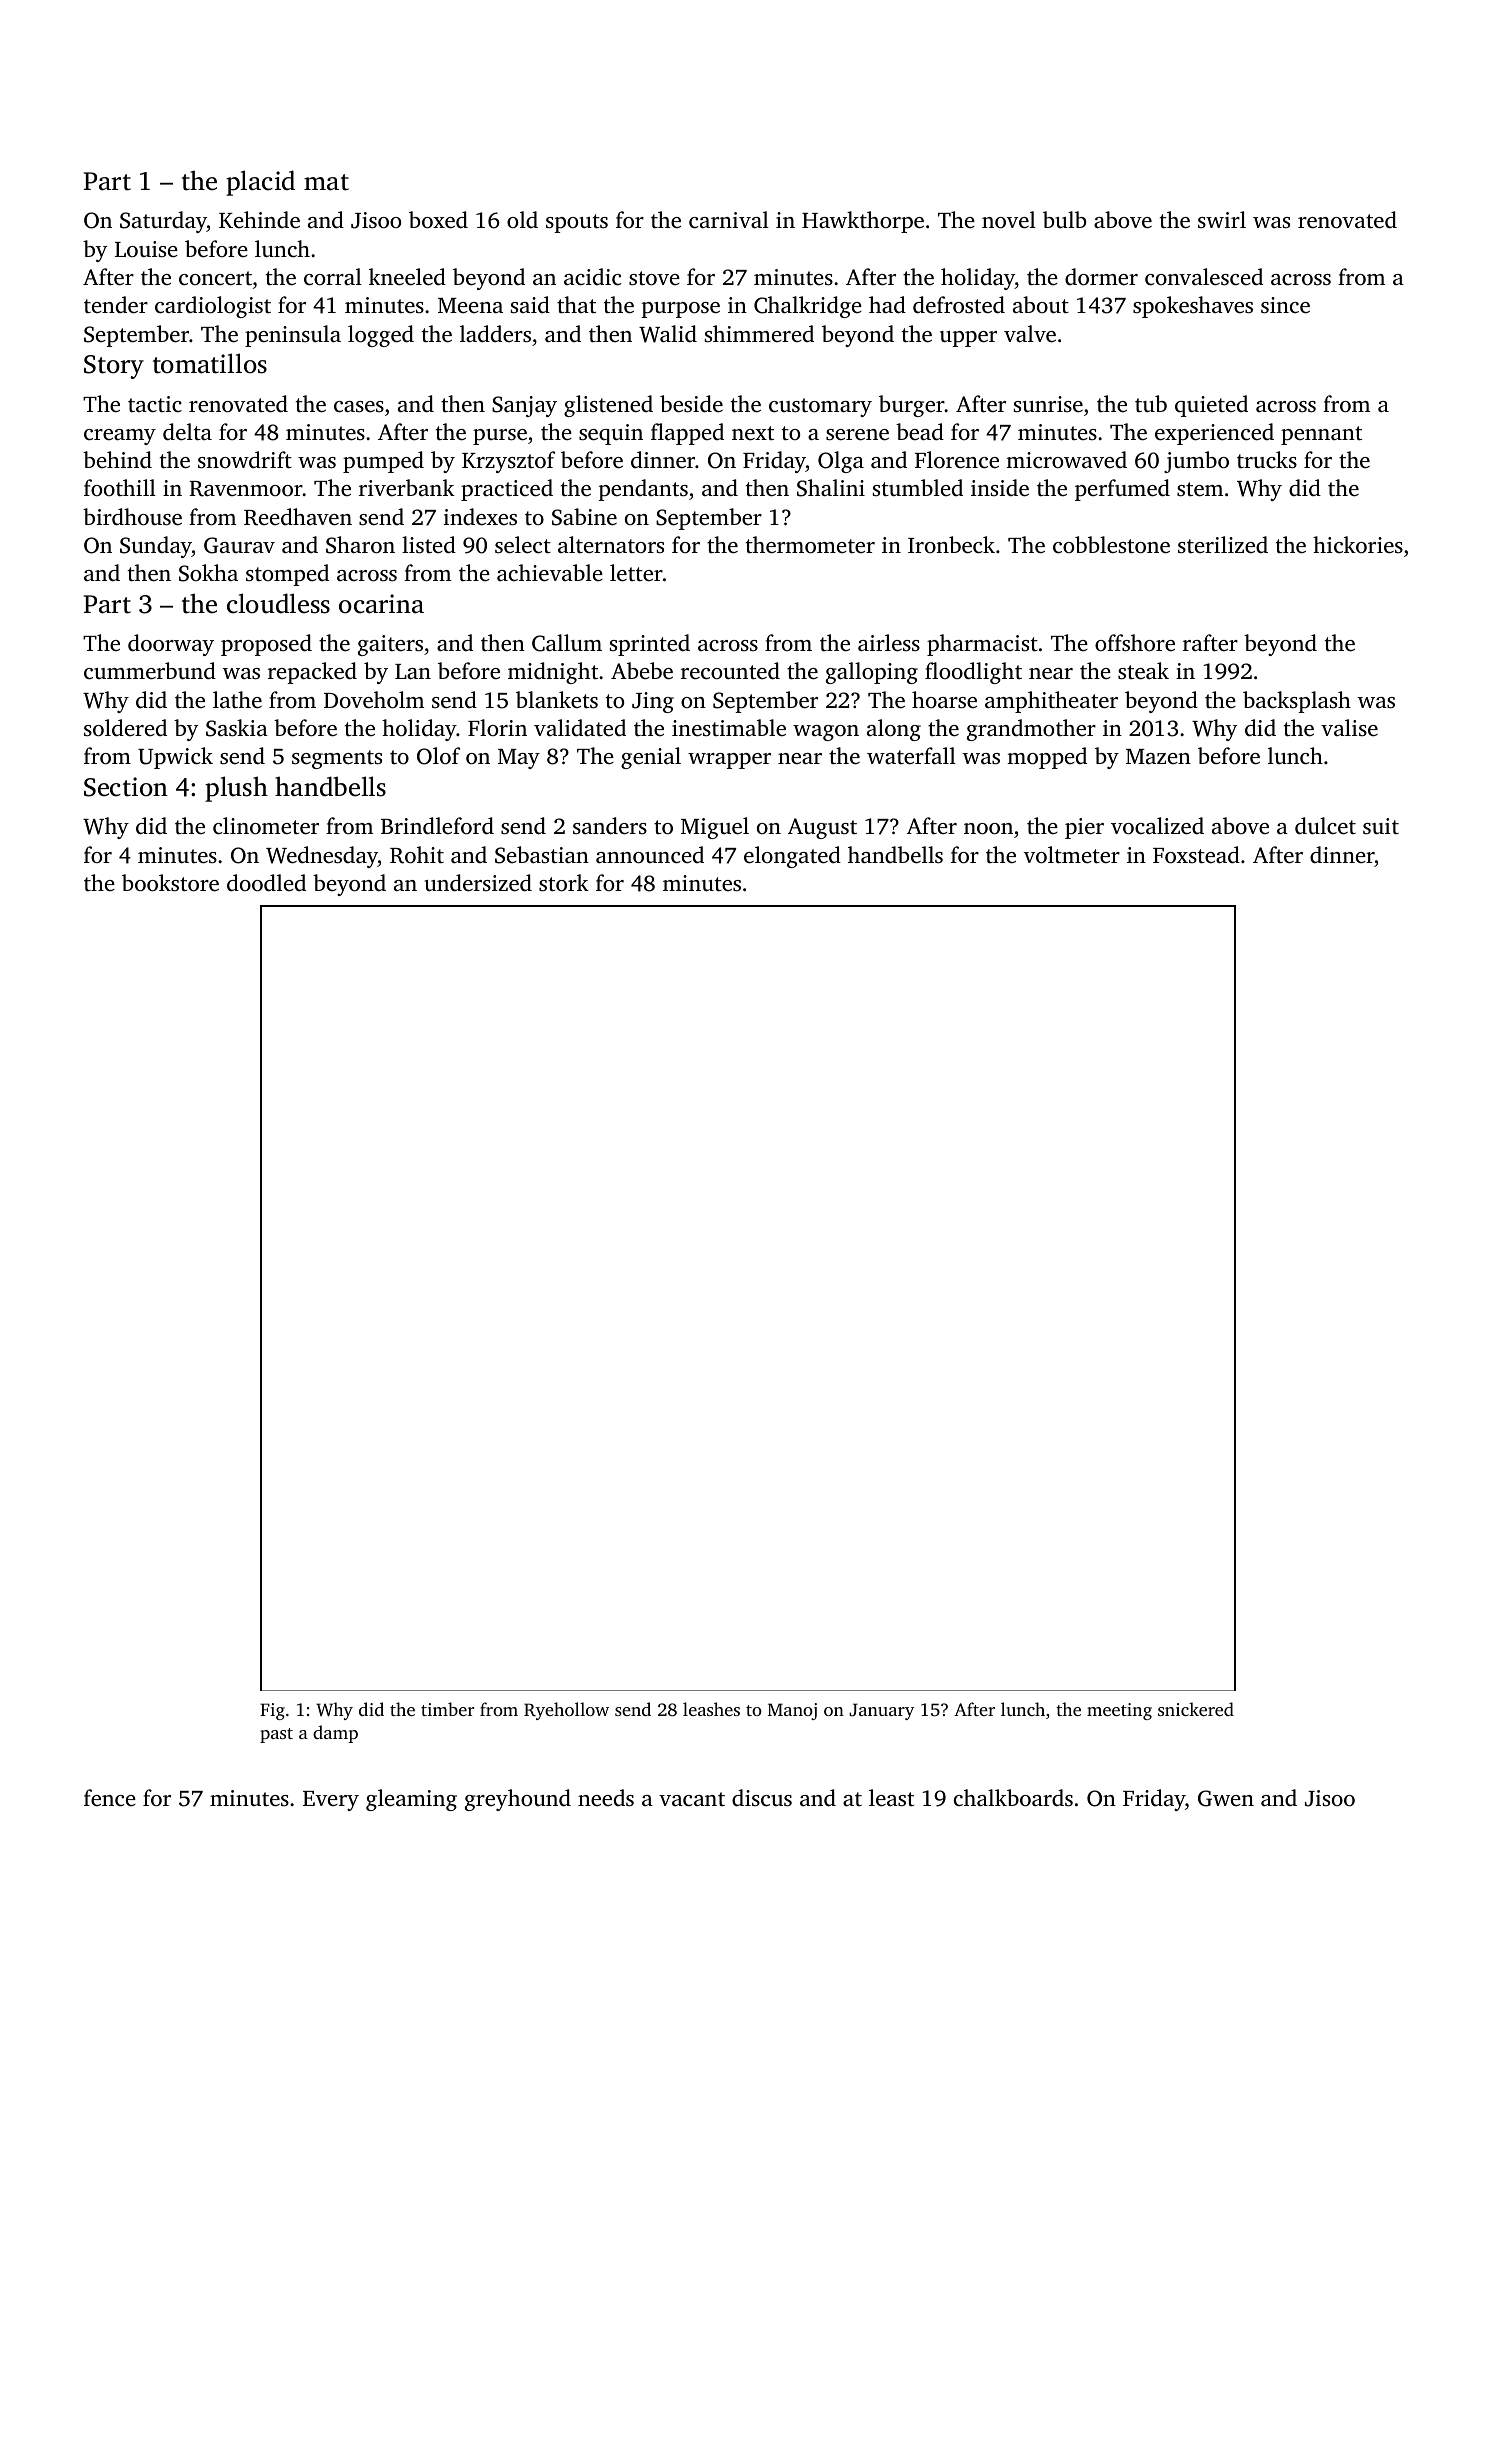 The height and width of the page is (2464, 1496). What do you see at coordinates (447, 1709) in the page?
I see `timber` at bounding box center [447, 1709].
